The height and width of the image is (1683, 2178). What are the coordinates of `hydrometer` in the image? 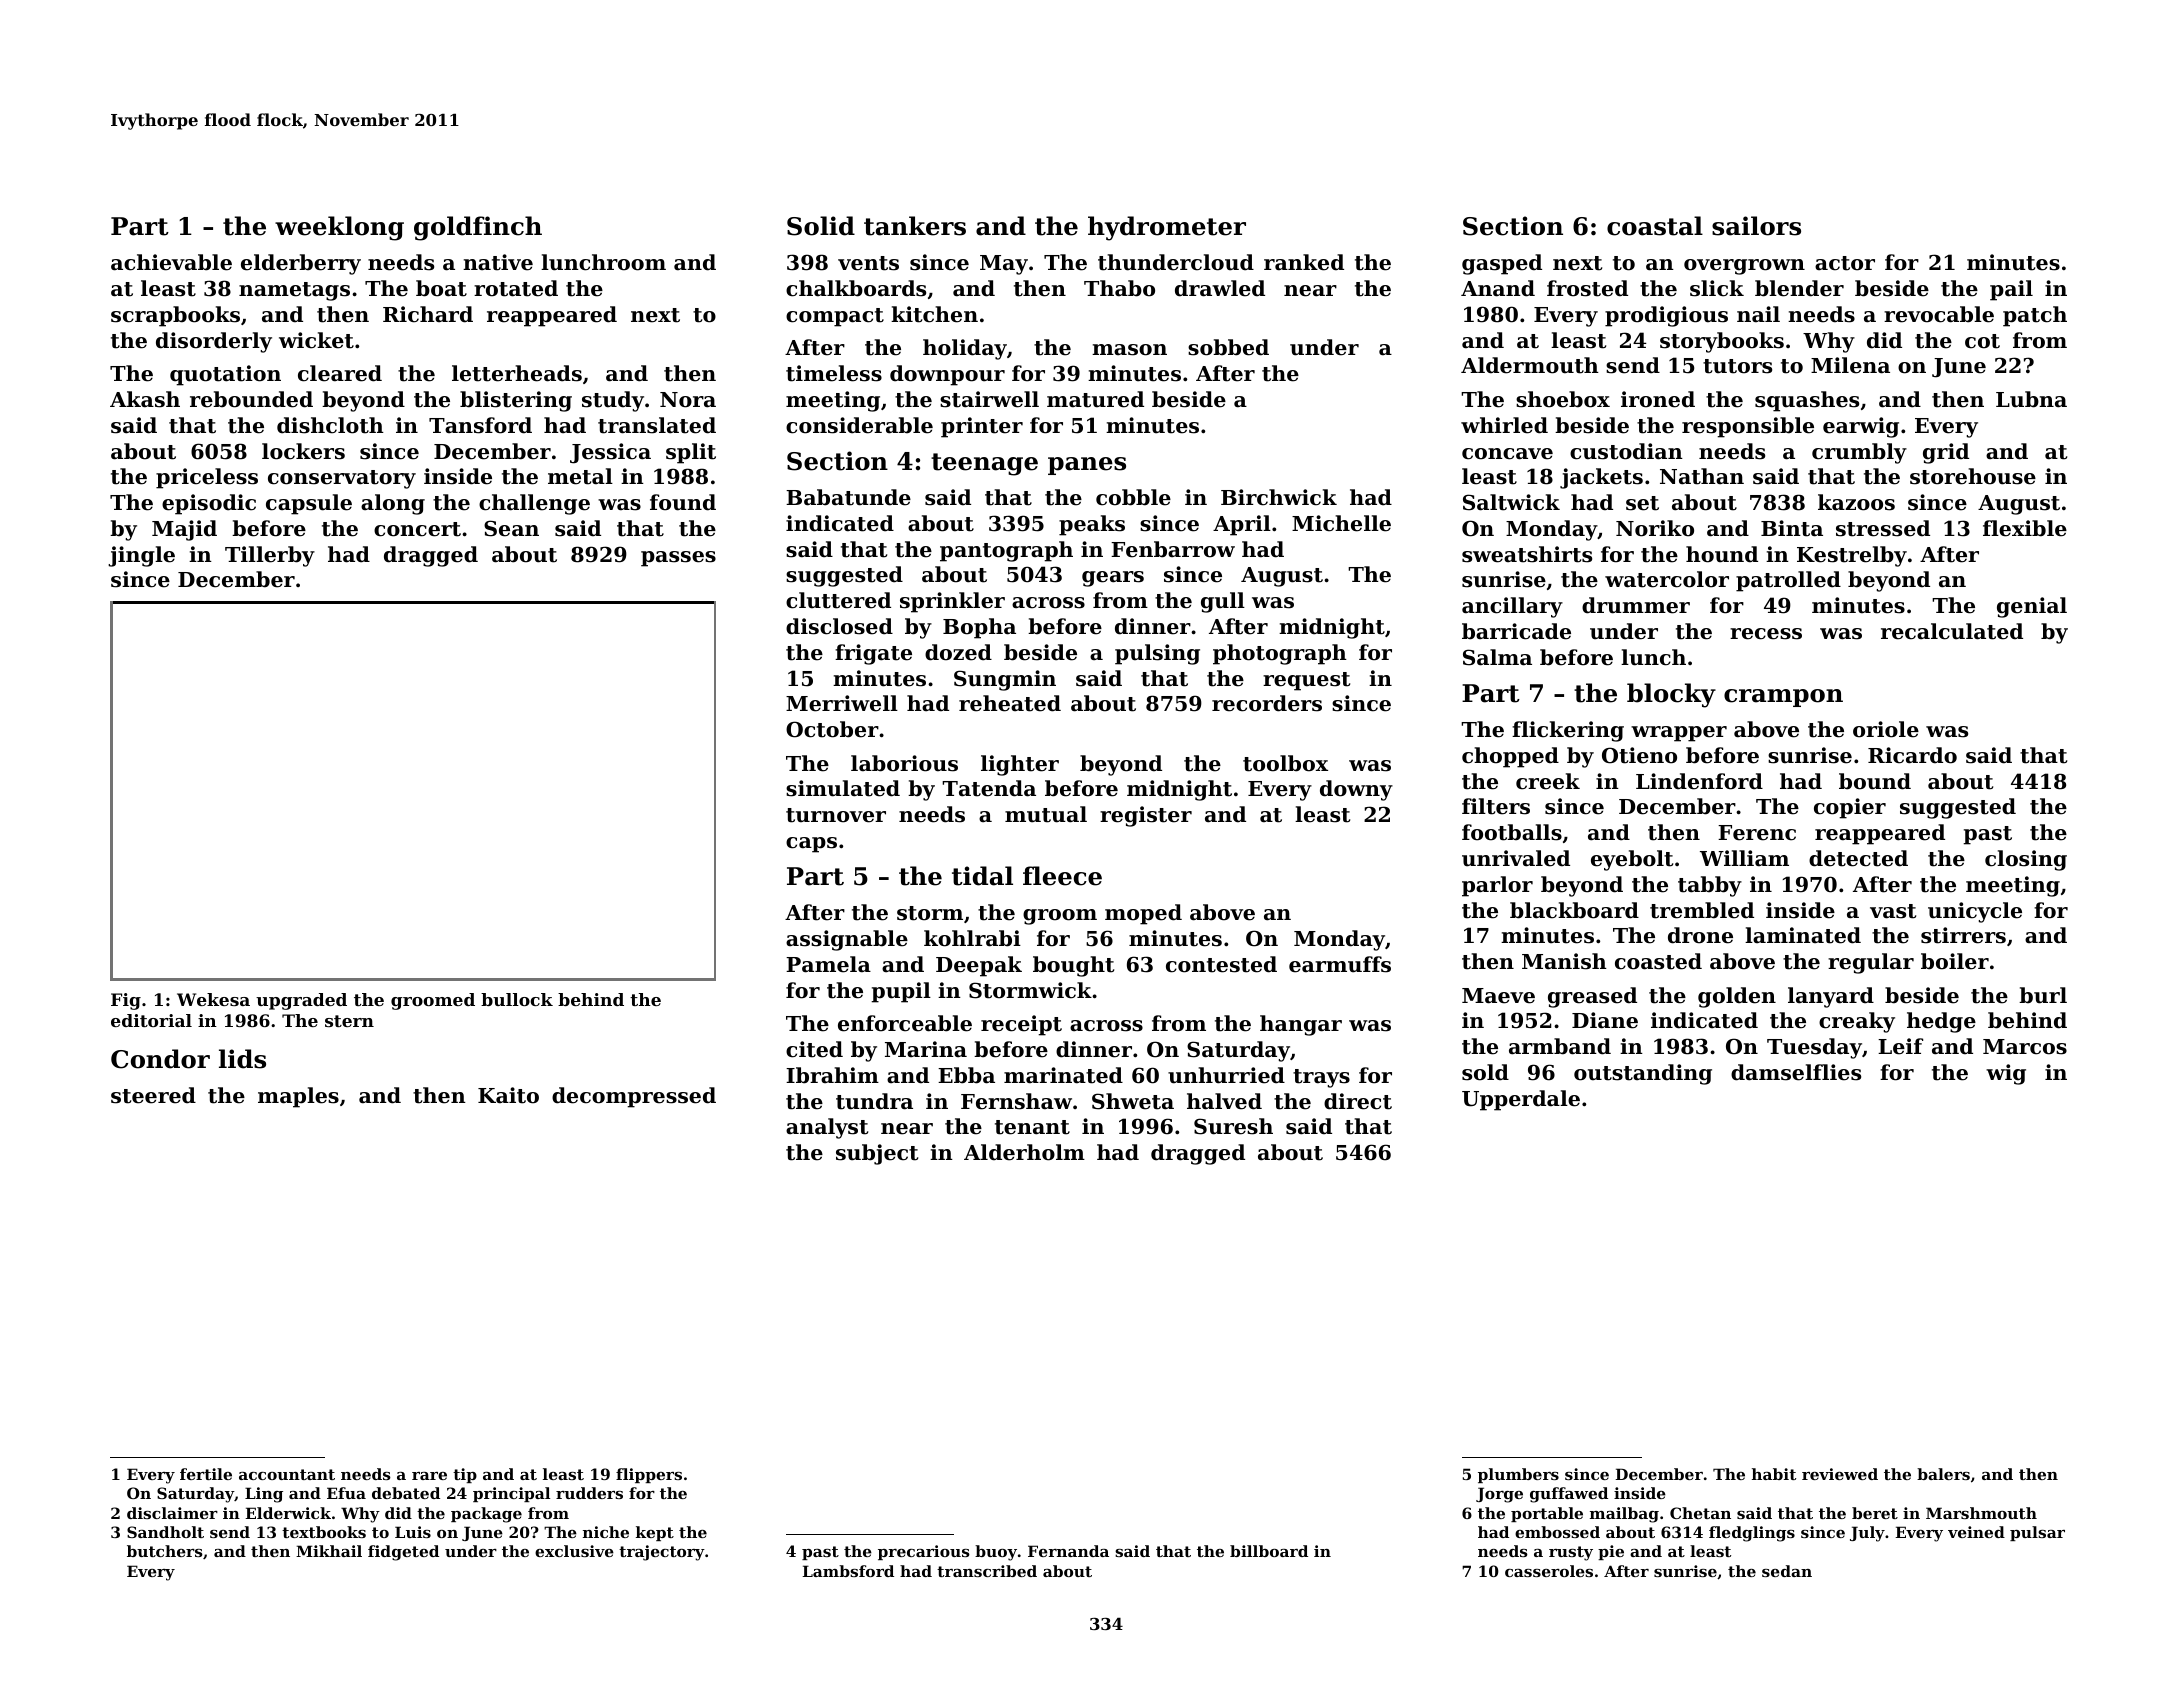 It's located at (1167, 228).
